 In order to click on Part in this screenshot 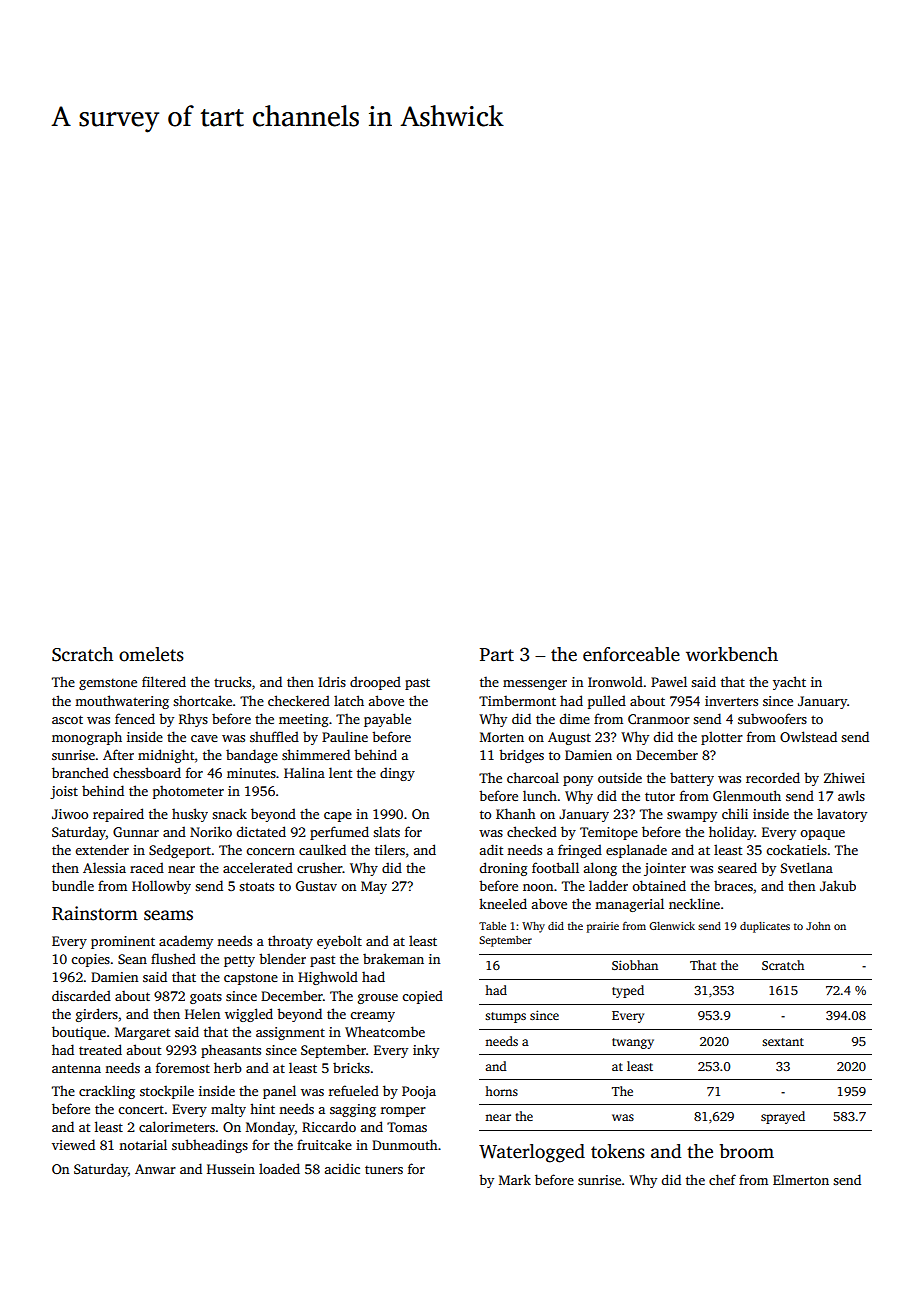, I will do `click(497, 655)`.
